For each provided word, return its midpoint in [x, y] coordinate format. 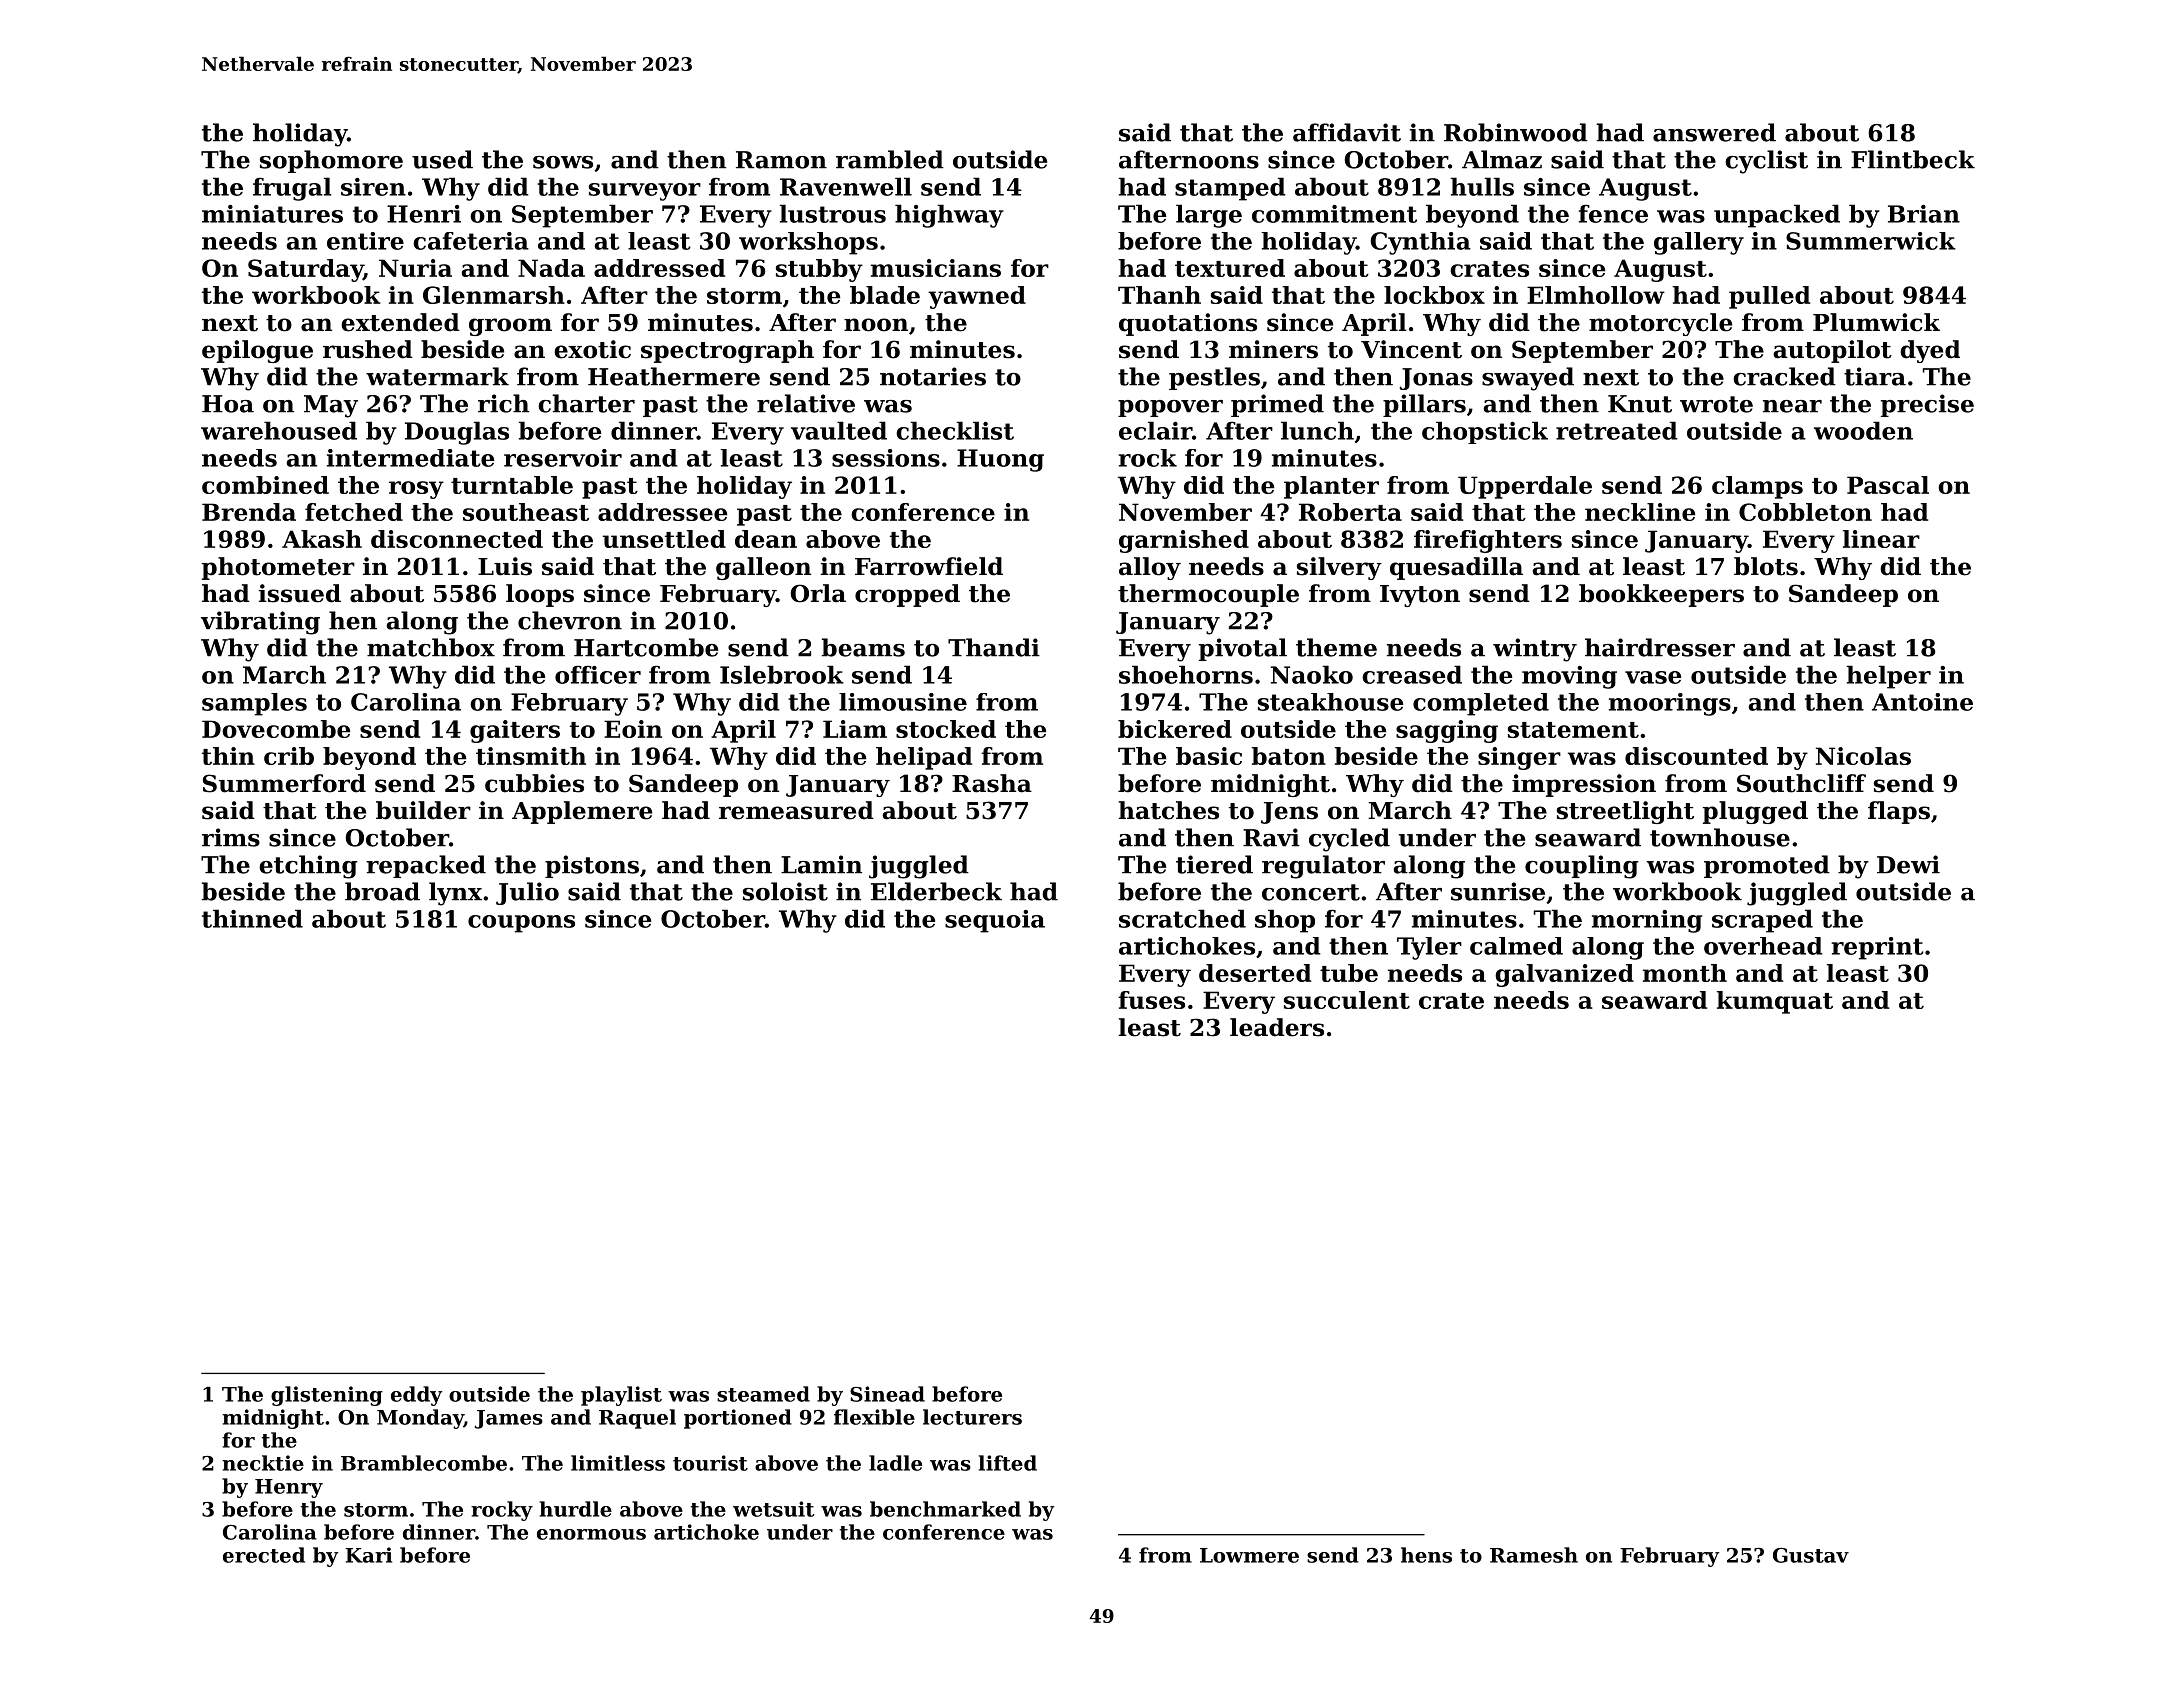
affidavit [1347, 132]
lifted [1008, 1463]
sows [563, 162]
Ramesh [1534, 1555]
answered [1714, 132]
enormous [591, 1534]
